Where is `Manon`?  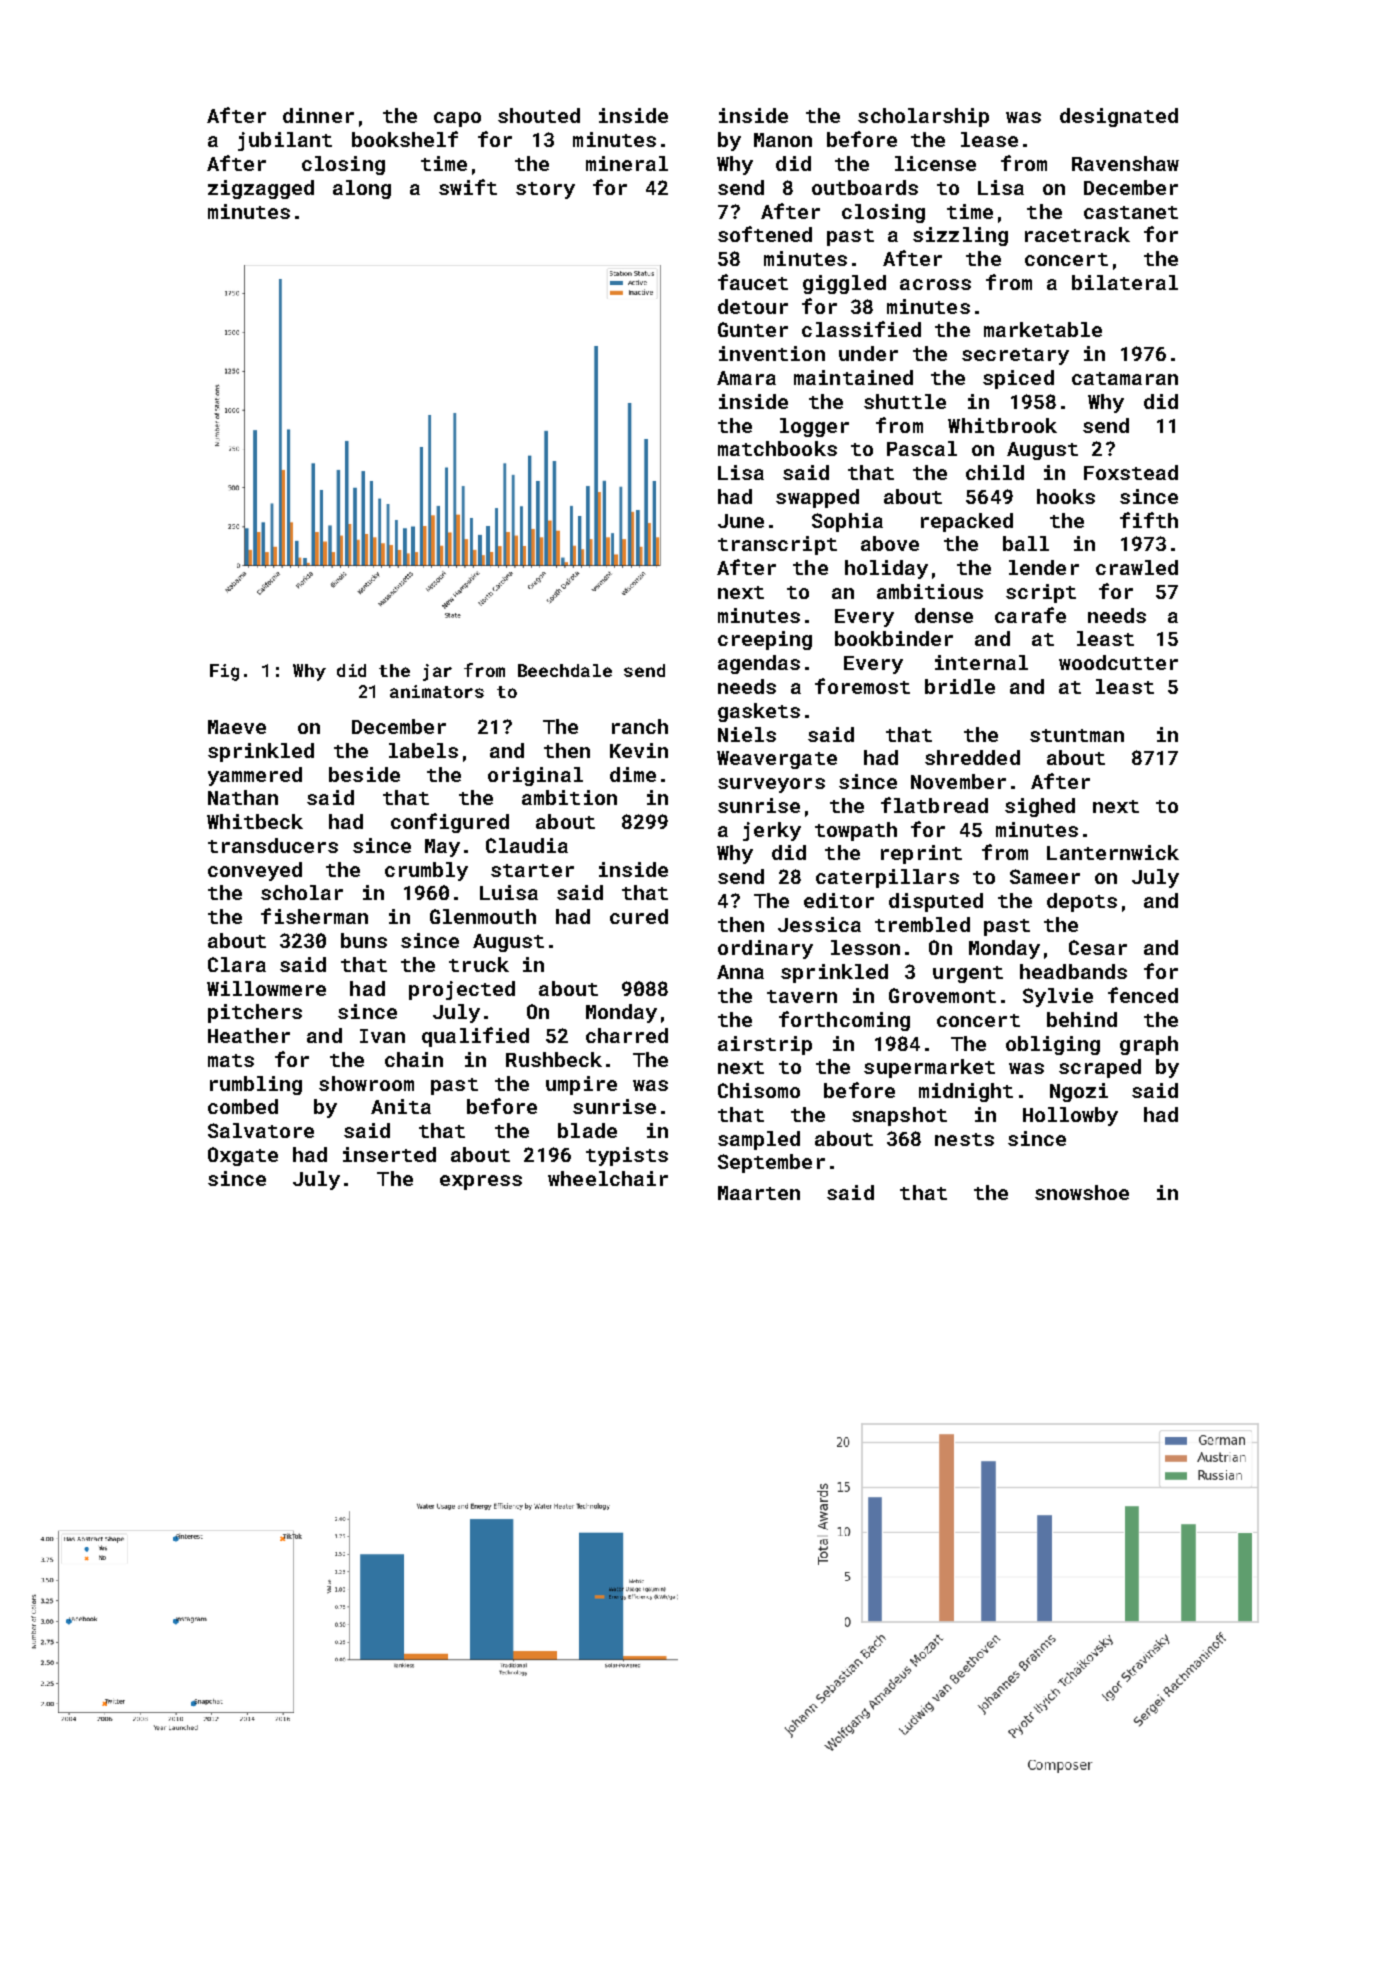 Manon is located at coordinates (783, 140).
